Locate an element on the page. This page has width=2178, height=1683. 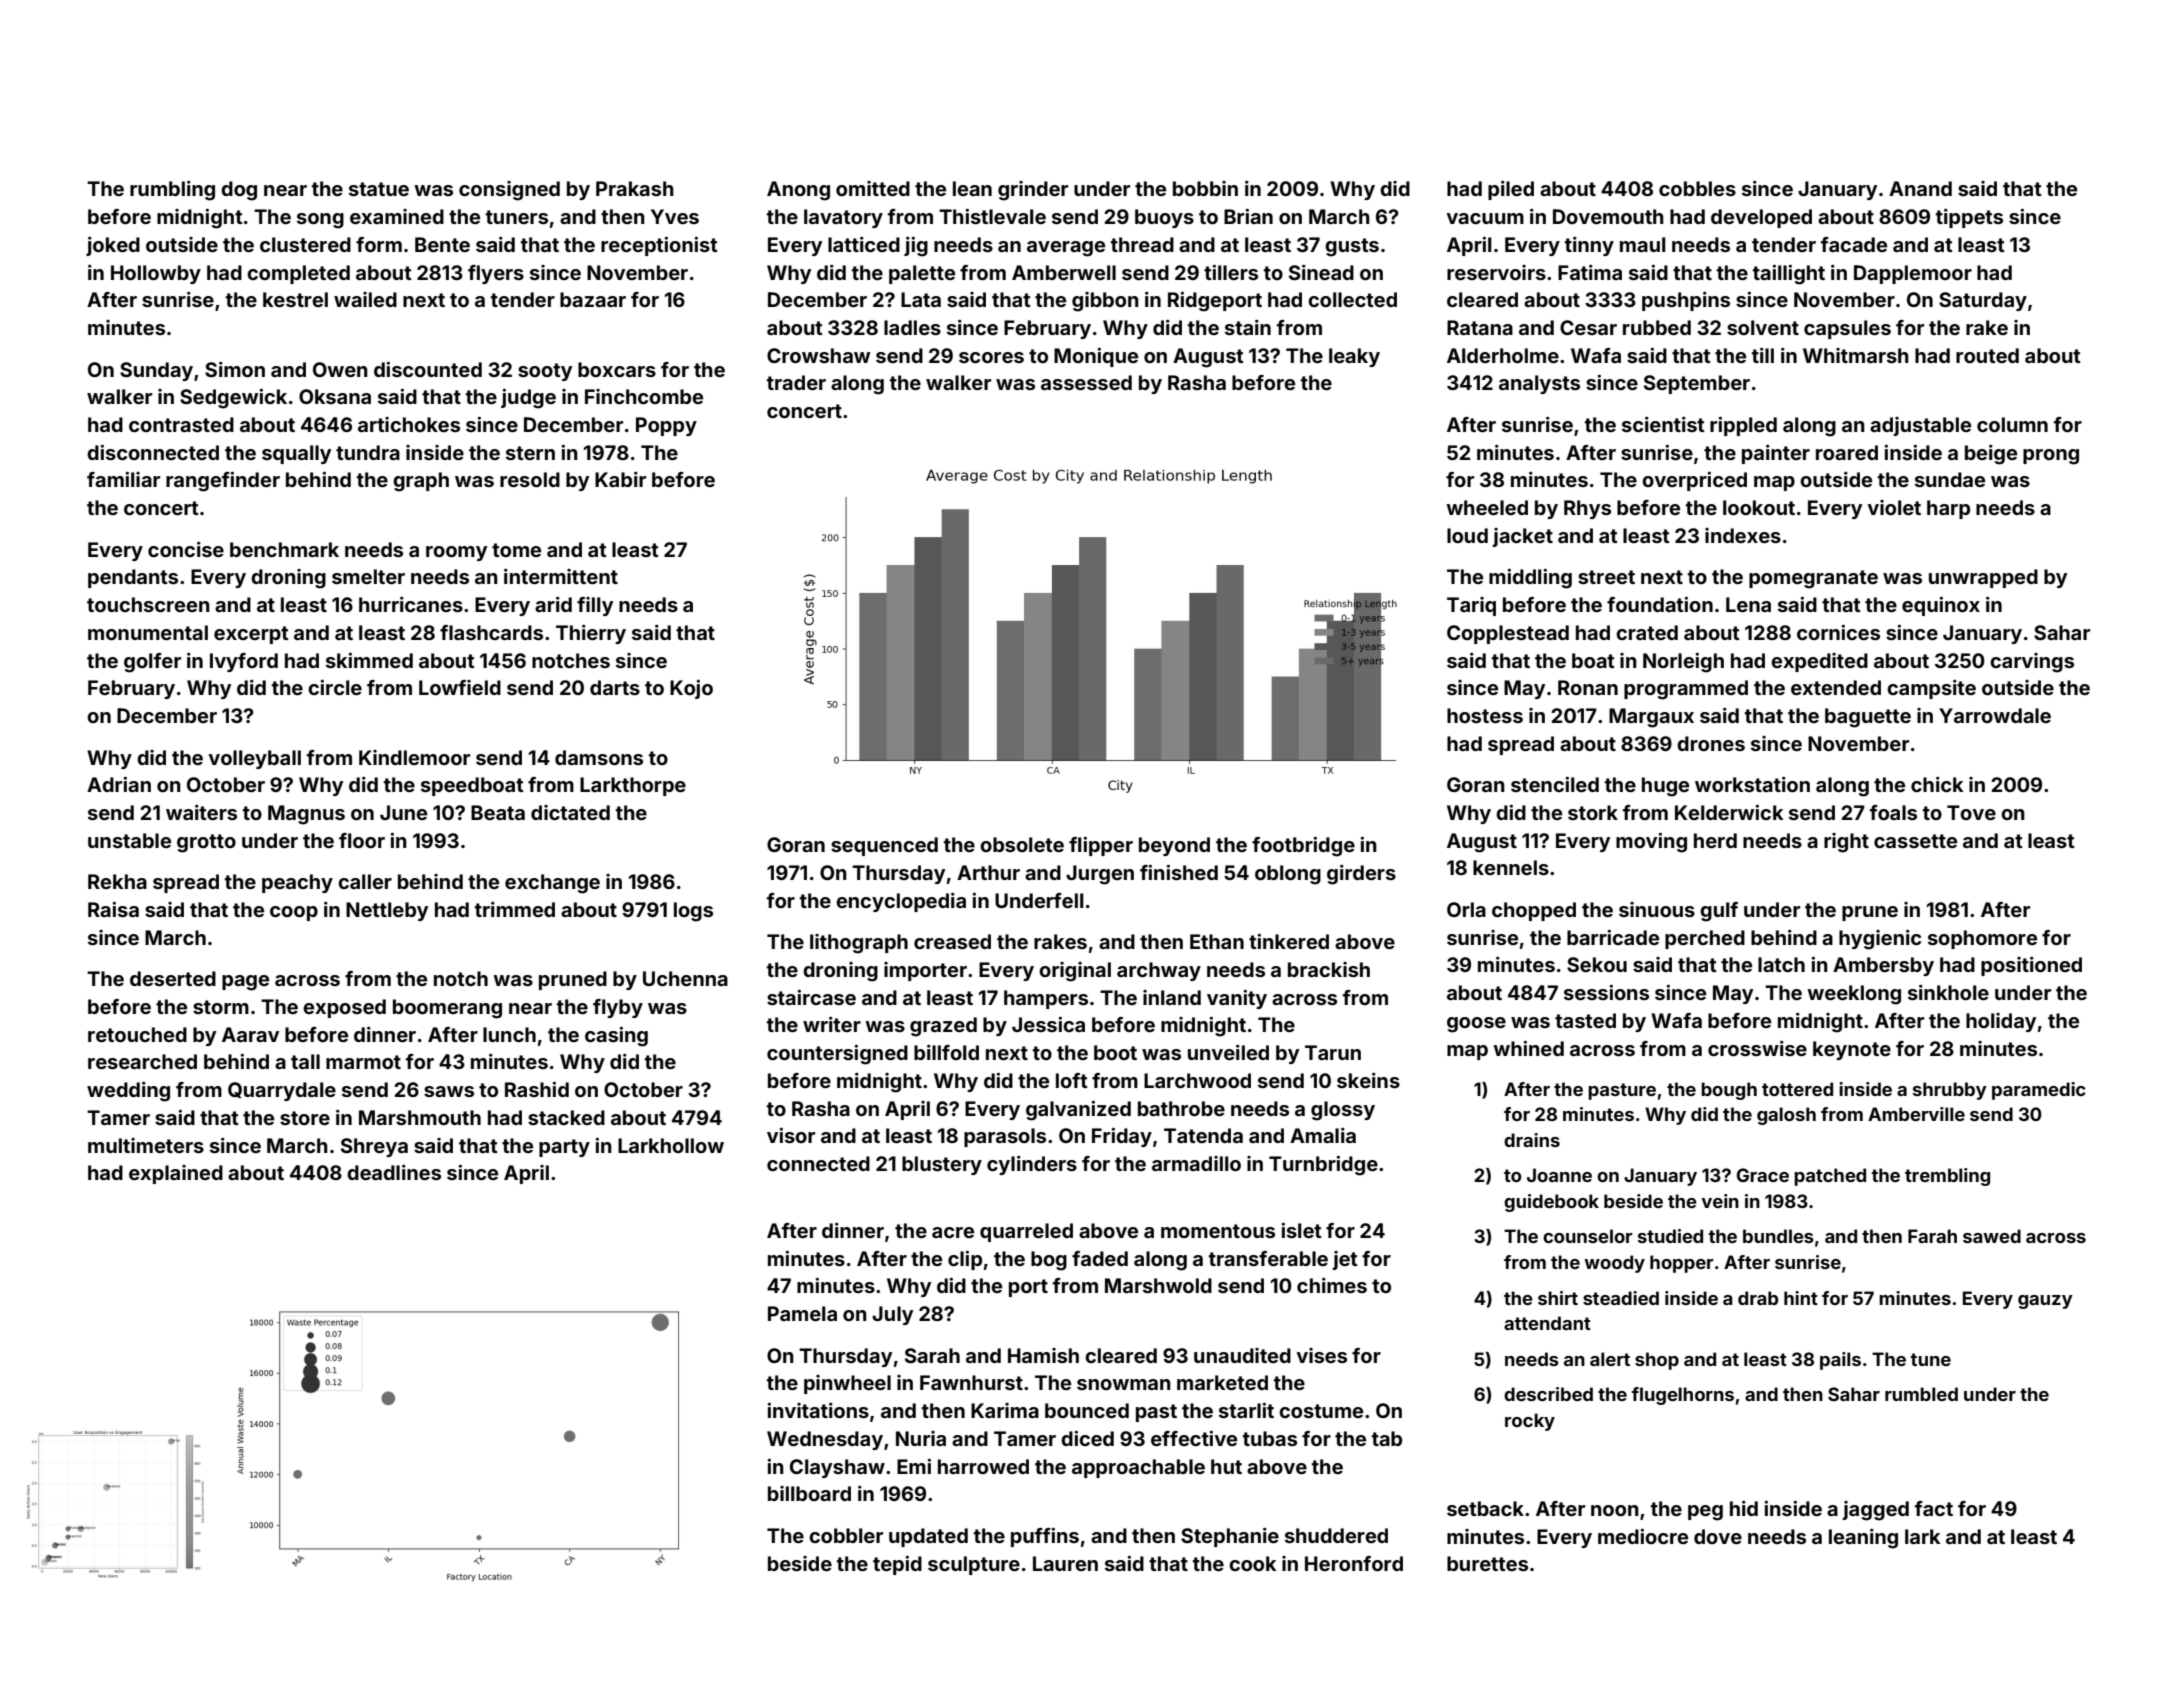
billboard is located at coordinates (809, 1493).
